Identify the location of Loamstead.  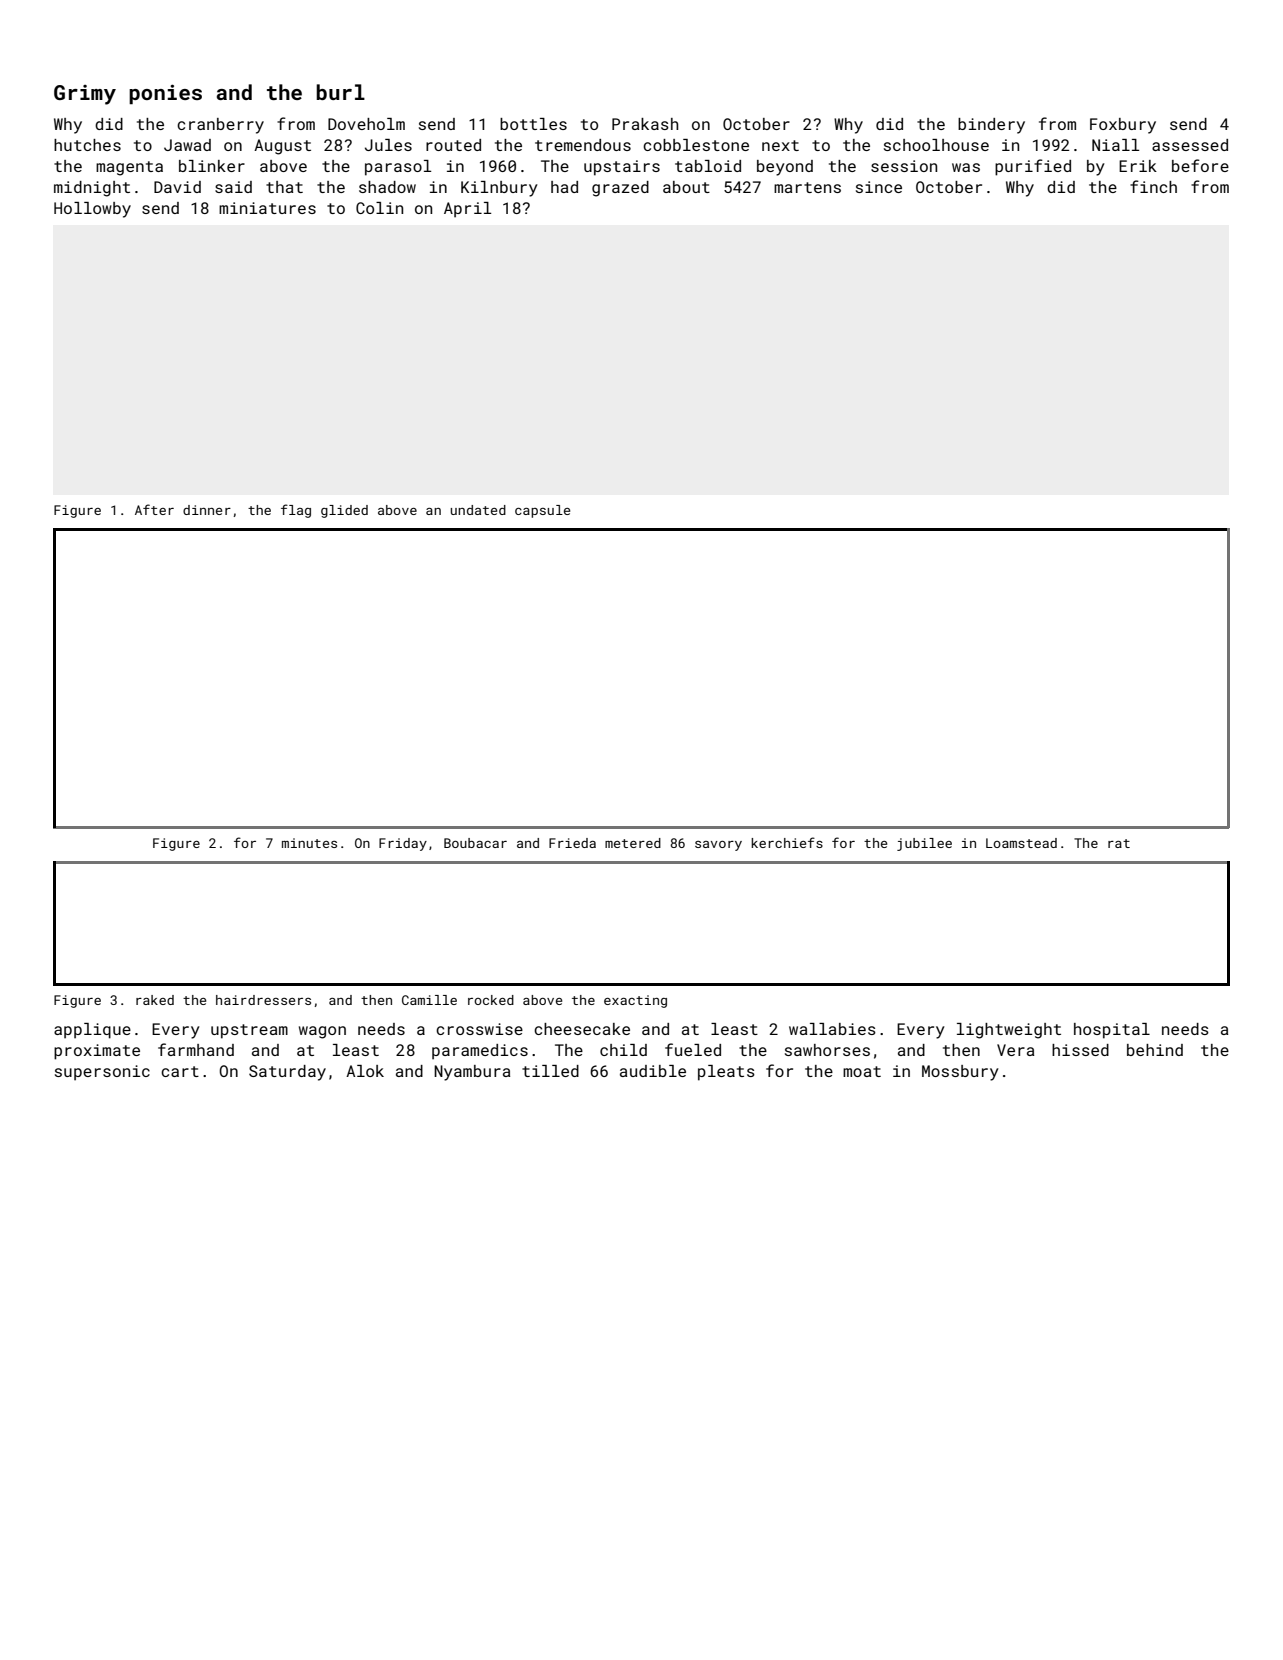
(1021, 843).
